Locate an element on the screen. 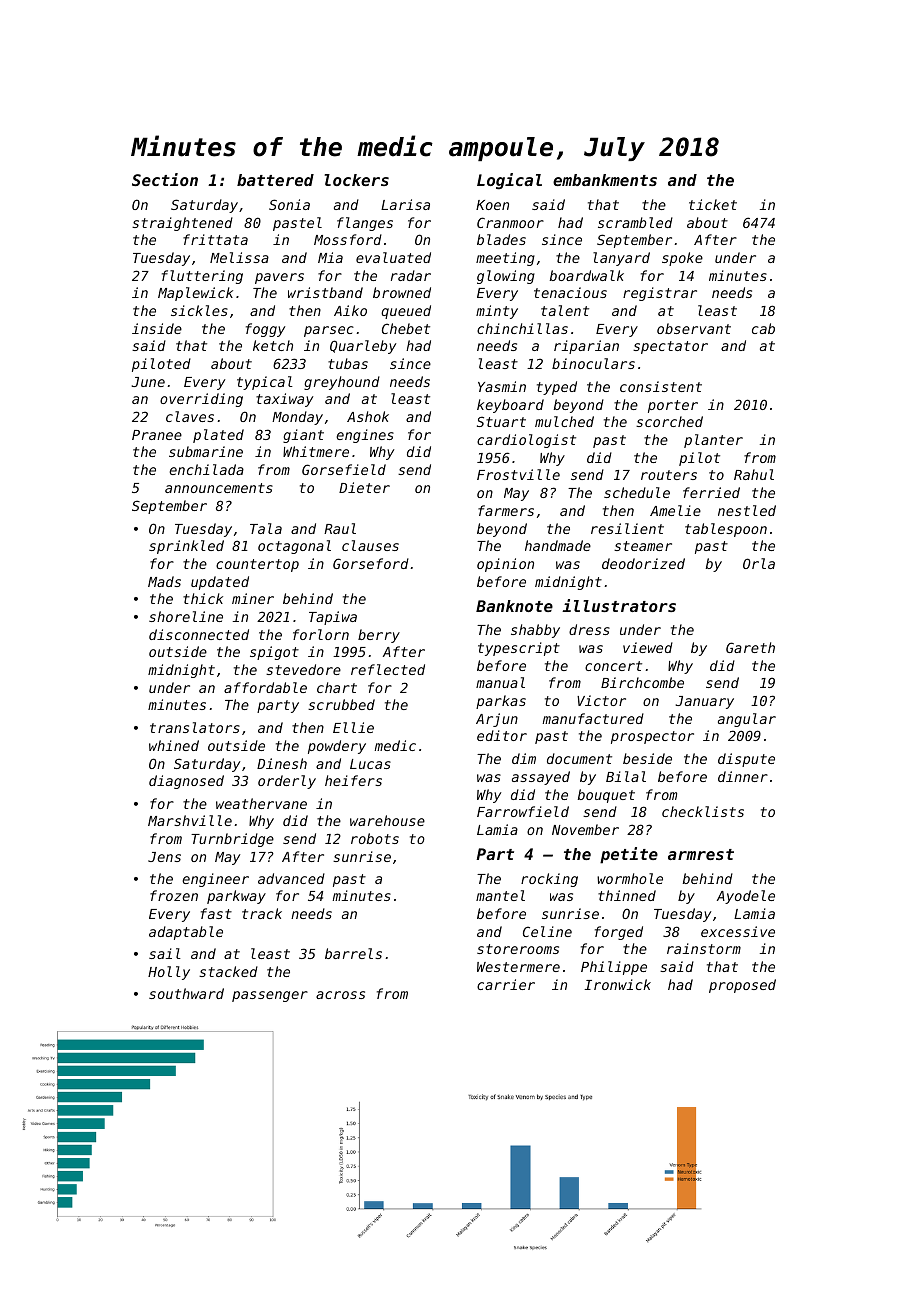 The image size is (908, 1316). foggy is located at coordinates (265, 330).
